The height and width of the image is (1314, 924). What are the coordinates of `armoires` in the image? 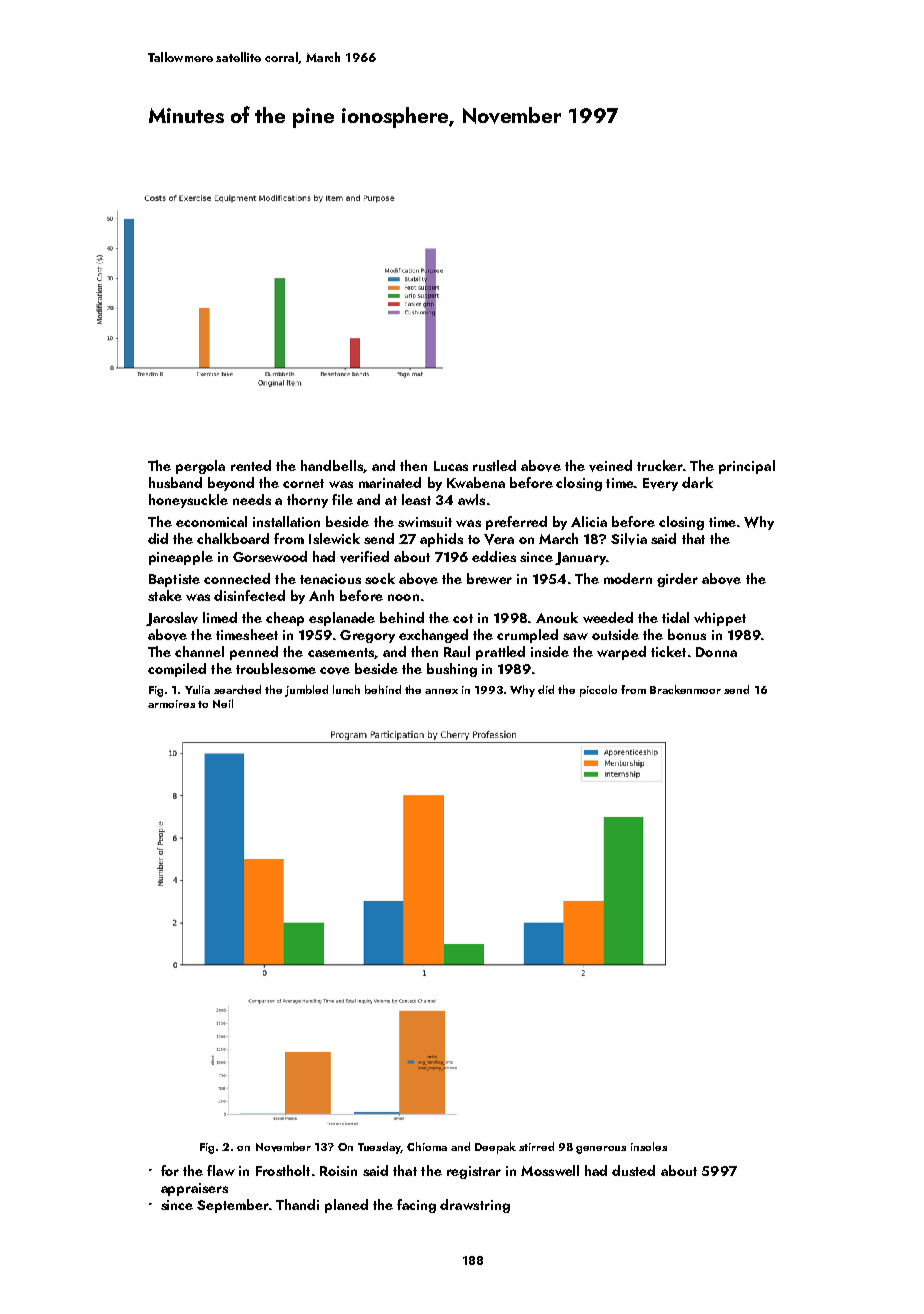 It's located at (171, 704).
